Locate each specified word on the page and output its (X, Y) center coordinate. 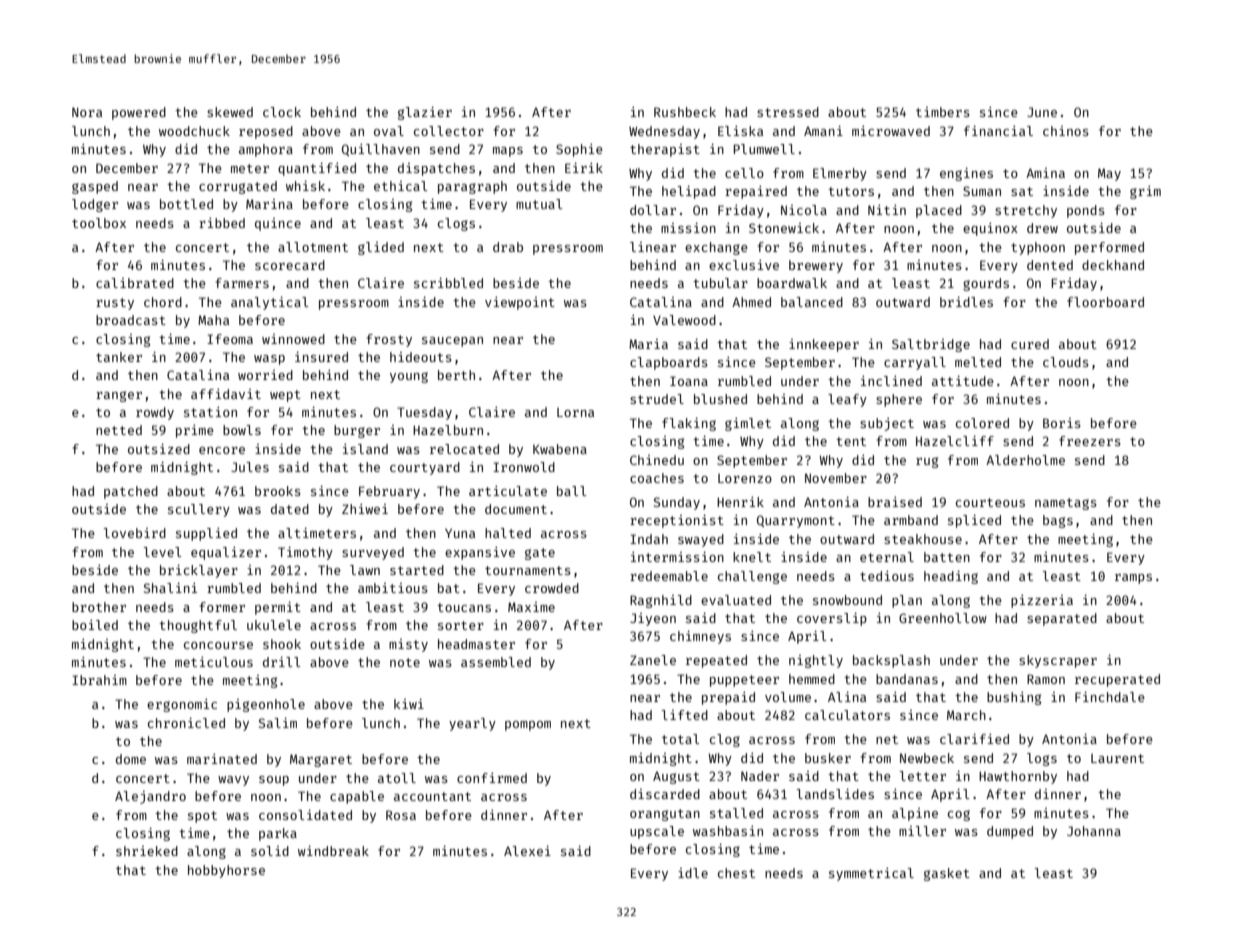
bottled (186, 204)
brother (99, 607)
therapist (665, 150)
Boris (1062, 423)
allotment (313, 247)
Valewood (684, 320)
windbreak (333, 851)
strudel (657, 399)
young (409, 377)
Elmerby (840, 174)
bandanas (907, 679)
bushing (1014, 698)
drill (282, 662)
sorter (461, 625)
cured (1030, 344)
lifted (684, 715)
